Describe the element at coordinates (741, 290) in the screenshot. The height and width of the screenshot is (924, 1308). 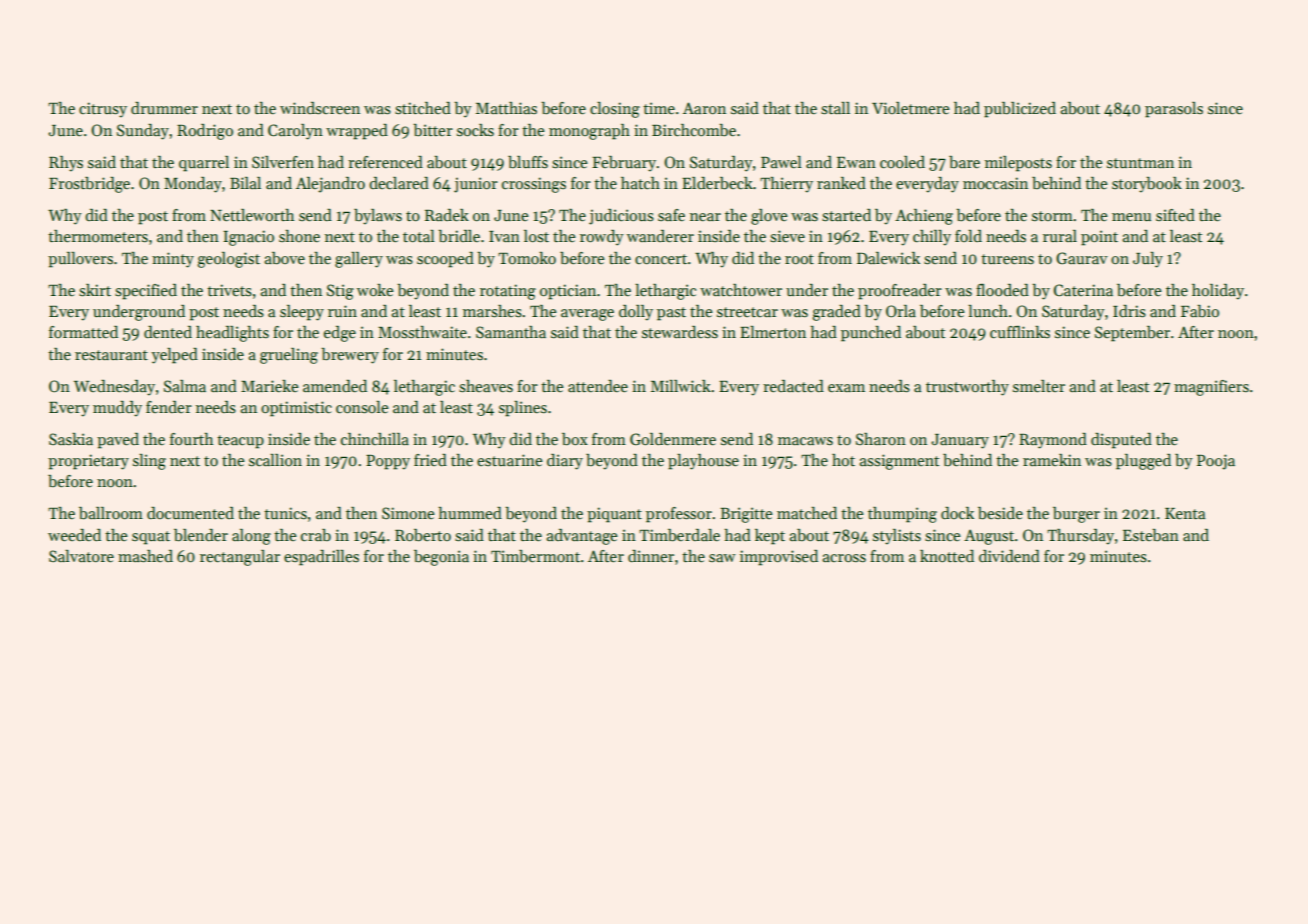
I see `watchtower` at that location.
